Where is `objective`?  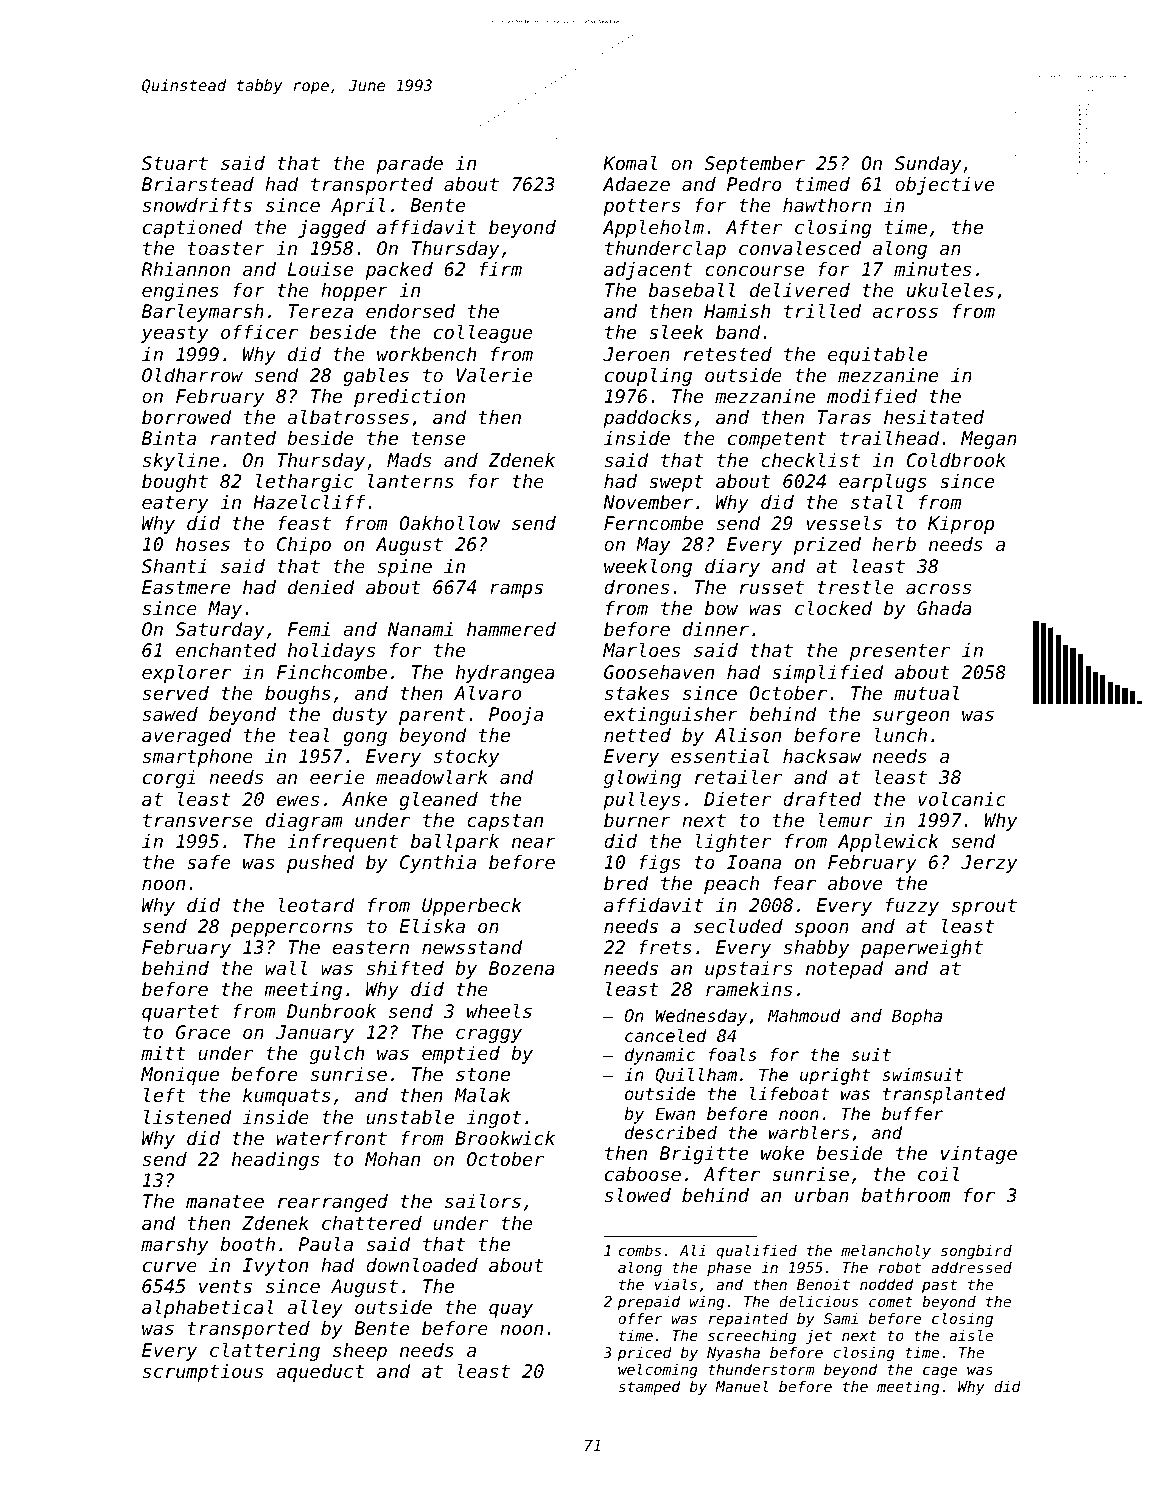 objective is located at coordinates (944, 186).
